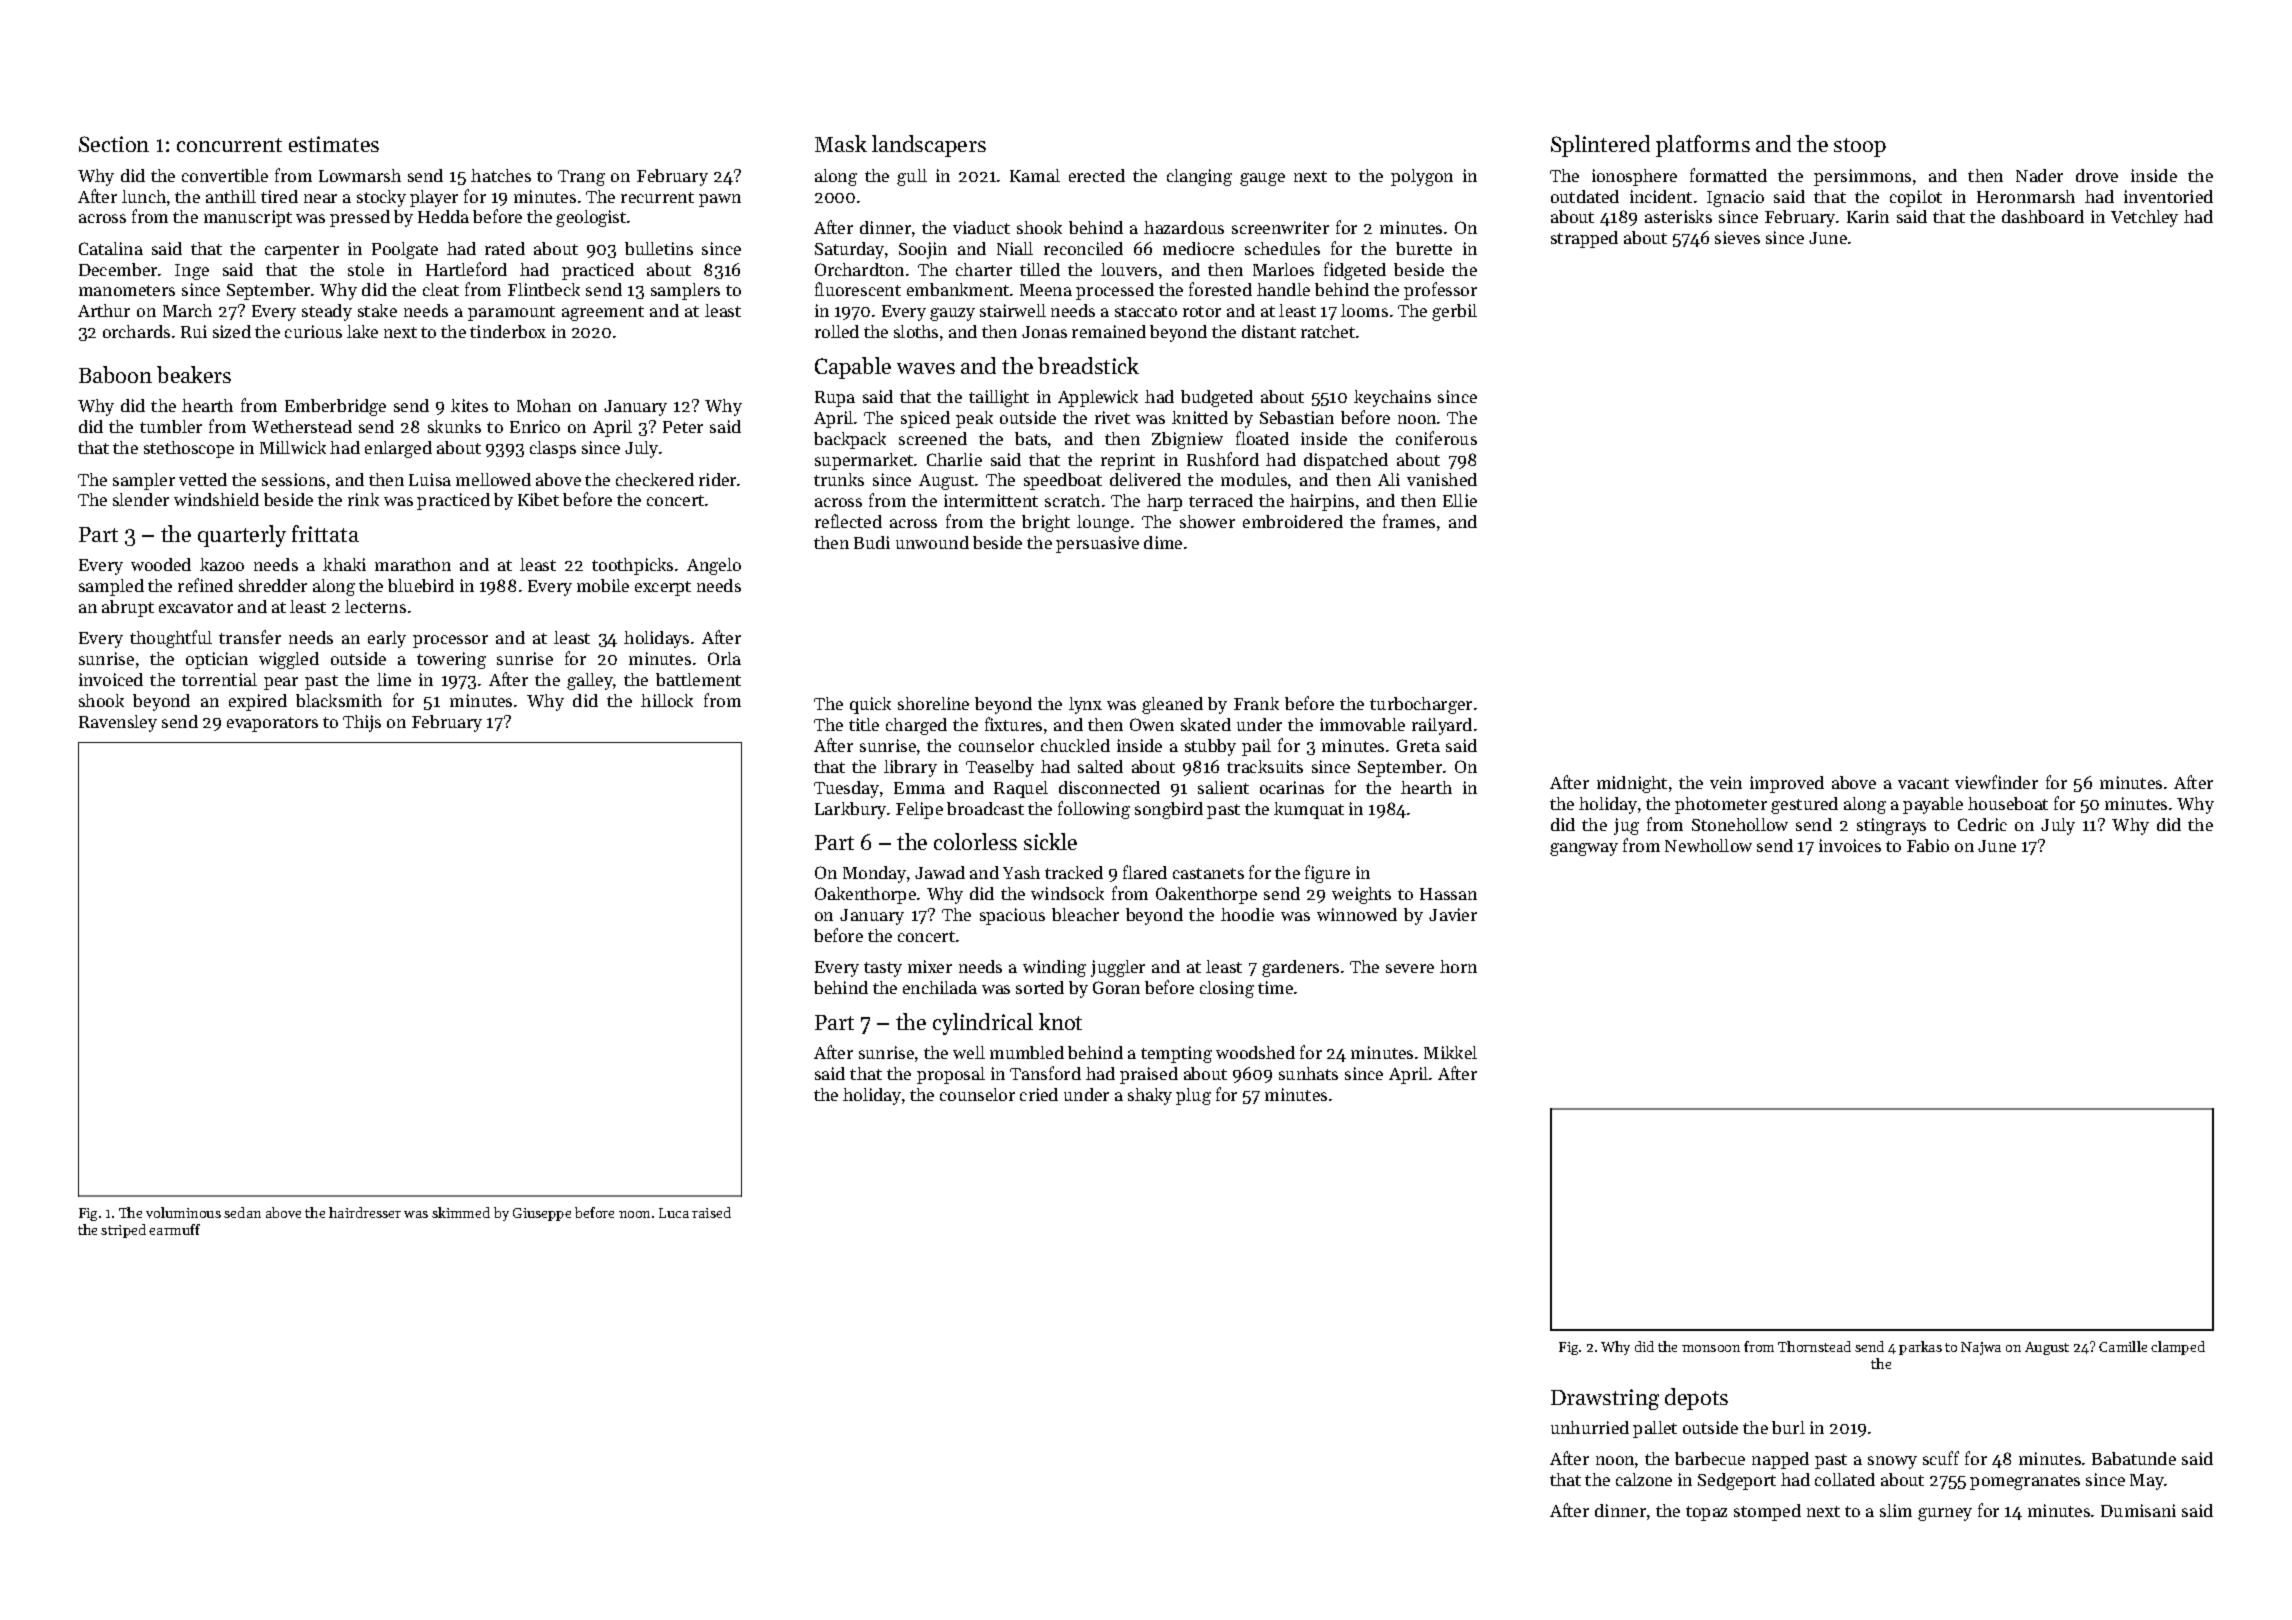 This screenshot has width=2292, height=1620. Describe the element at coordinates (2144, 218) in the screenshot. I see `Vetchley` at that location.
